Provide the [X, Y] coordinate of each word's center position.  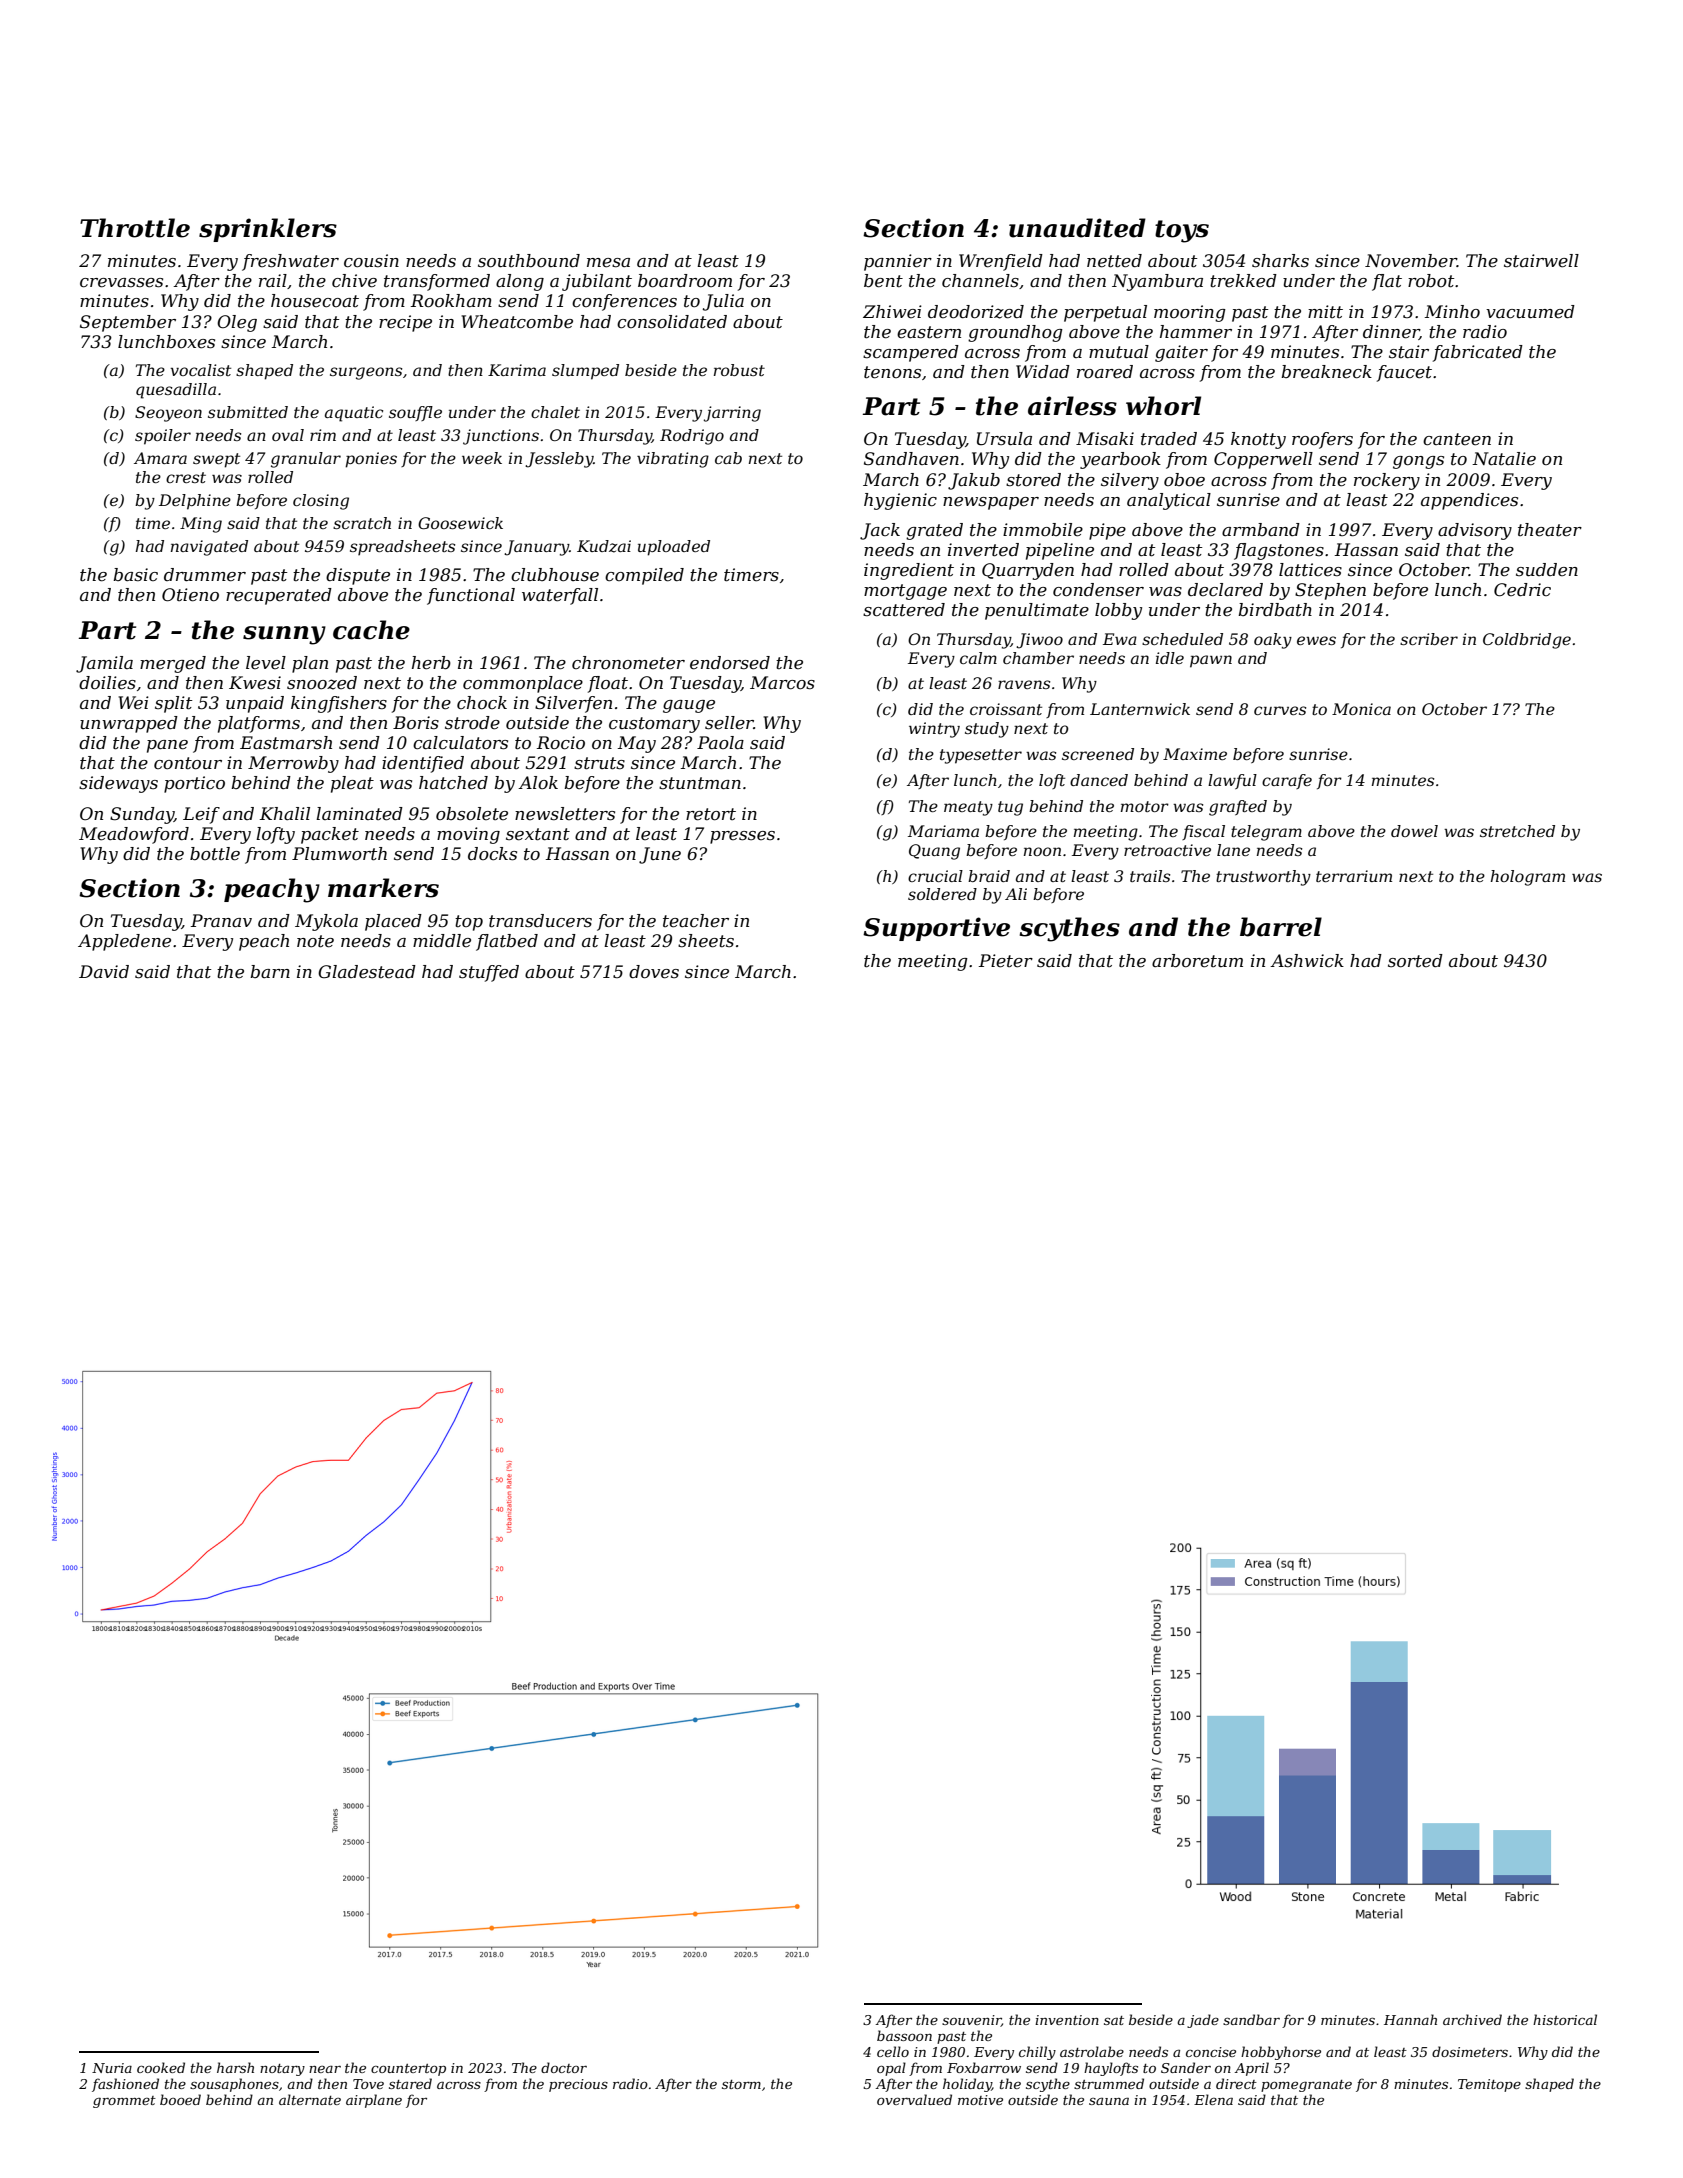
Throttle [135, 228]
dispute [358, 576]
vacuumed [1530, 312]
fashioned [125, 2085]
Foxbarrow [984, 2067]
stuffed [489, 973]
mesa [608, 263]
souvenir [971, 2021]
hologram [1528, 878]
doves [654, 972]
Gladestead [367, 972]
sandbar [1251, 2019]
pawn [1211, 661]
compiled [644, 576]
